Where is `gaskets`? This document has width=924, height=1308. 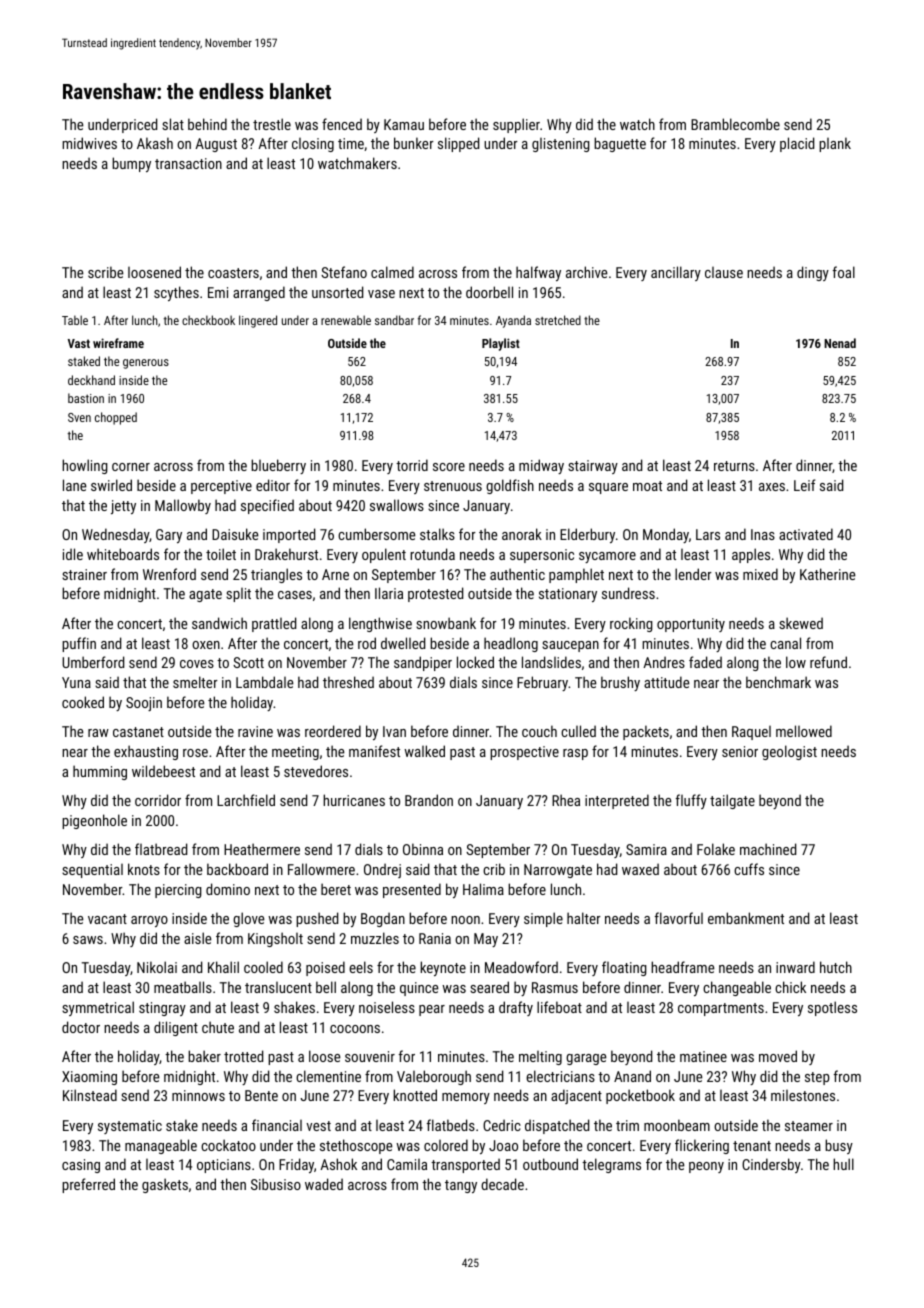
gaskets is located at coordinates (165, 1185).
